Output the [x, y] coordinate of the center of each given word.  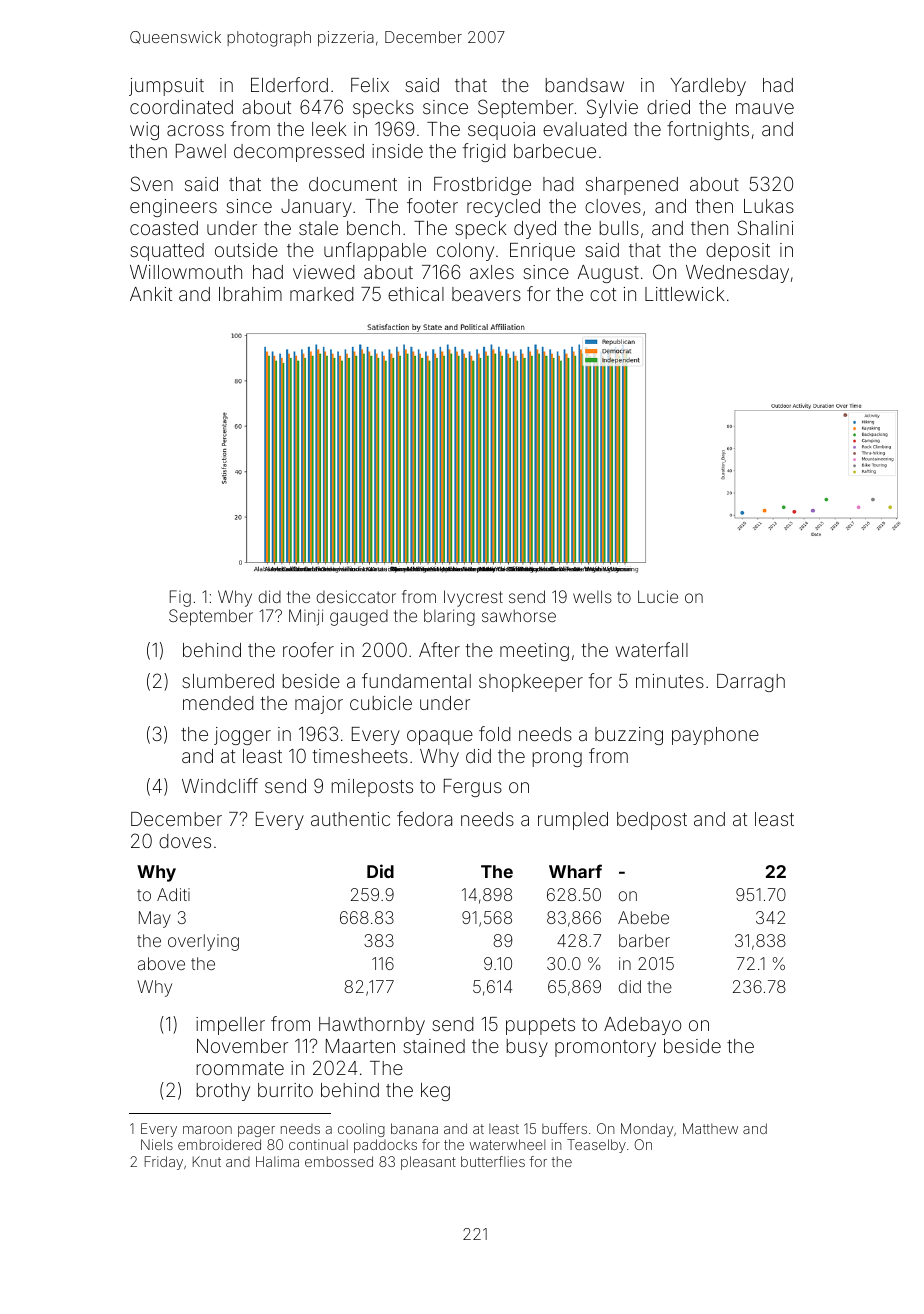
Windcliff [220, 785]
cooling [361, 1130]
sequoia [501, 131]
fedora [424, 818]
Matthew [710, 1128]
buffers [564, 1128]
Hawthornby [372, 1026]
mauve [765, 108]
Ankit [151, 294]
